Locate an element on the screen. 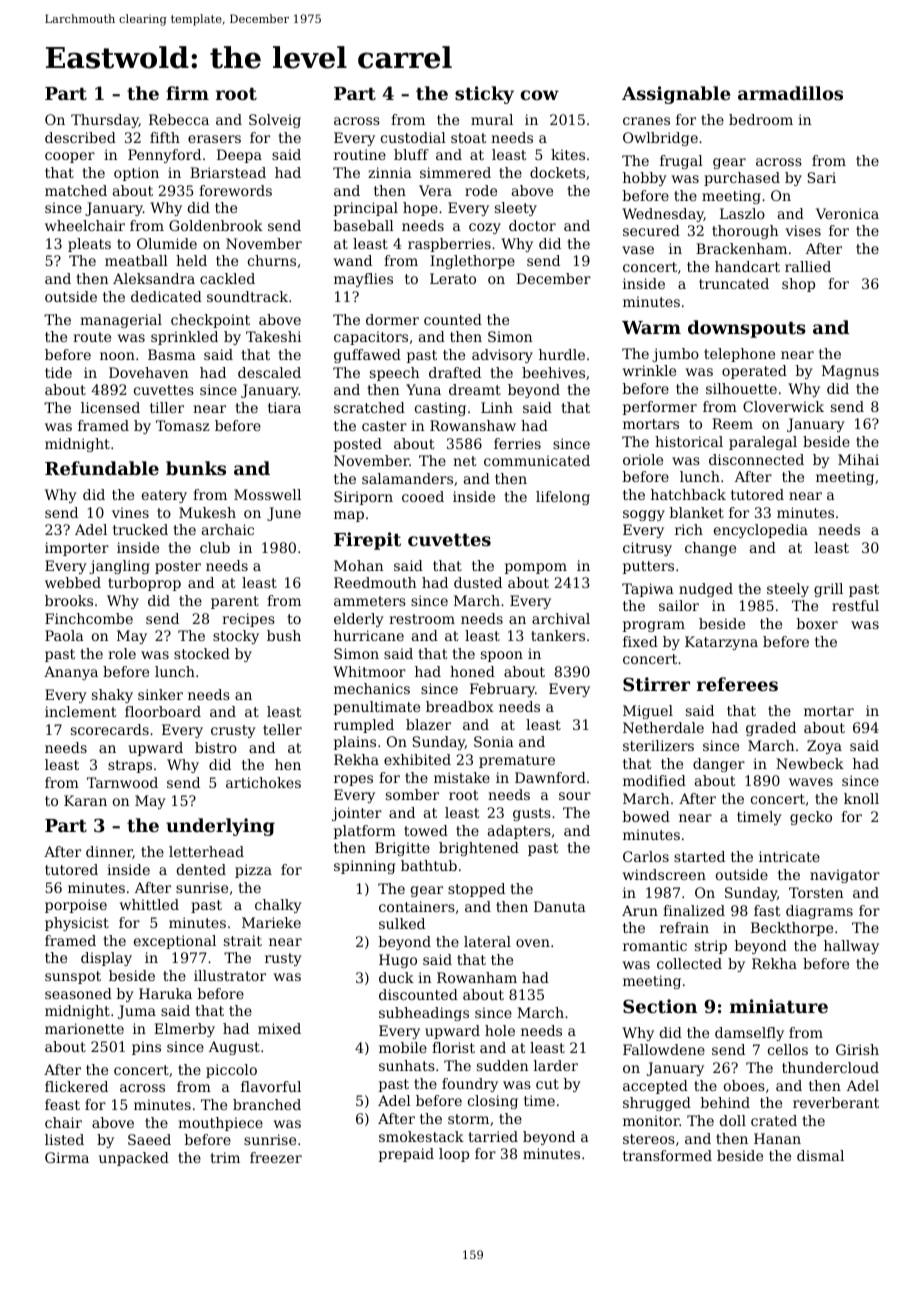 The width and height of the screenshot is (924, 1308). frugal is located at coordinates (681, 162).
